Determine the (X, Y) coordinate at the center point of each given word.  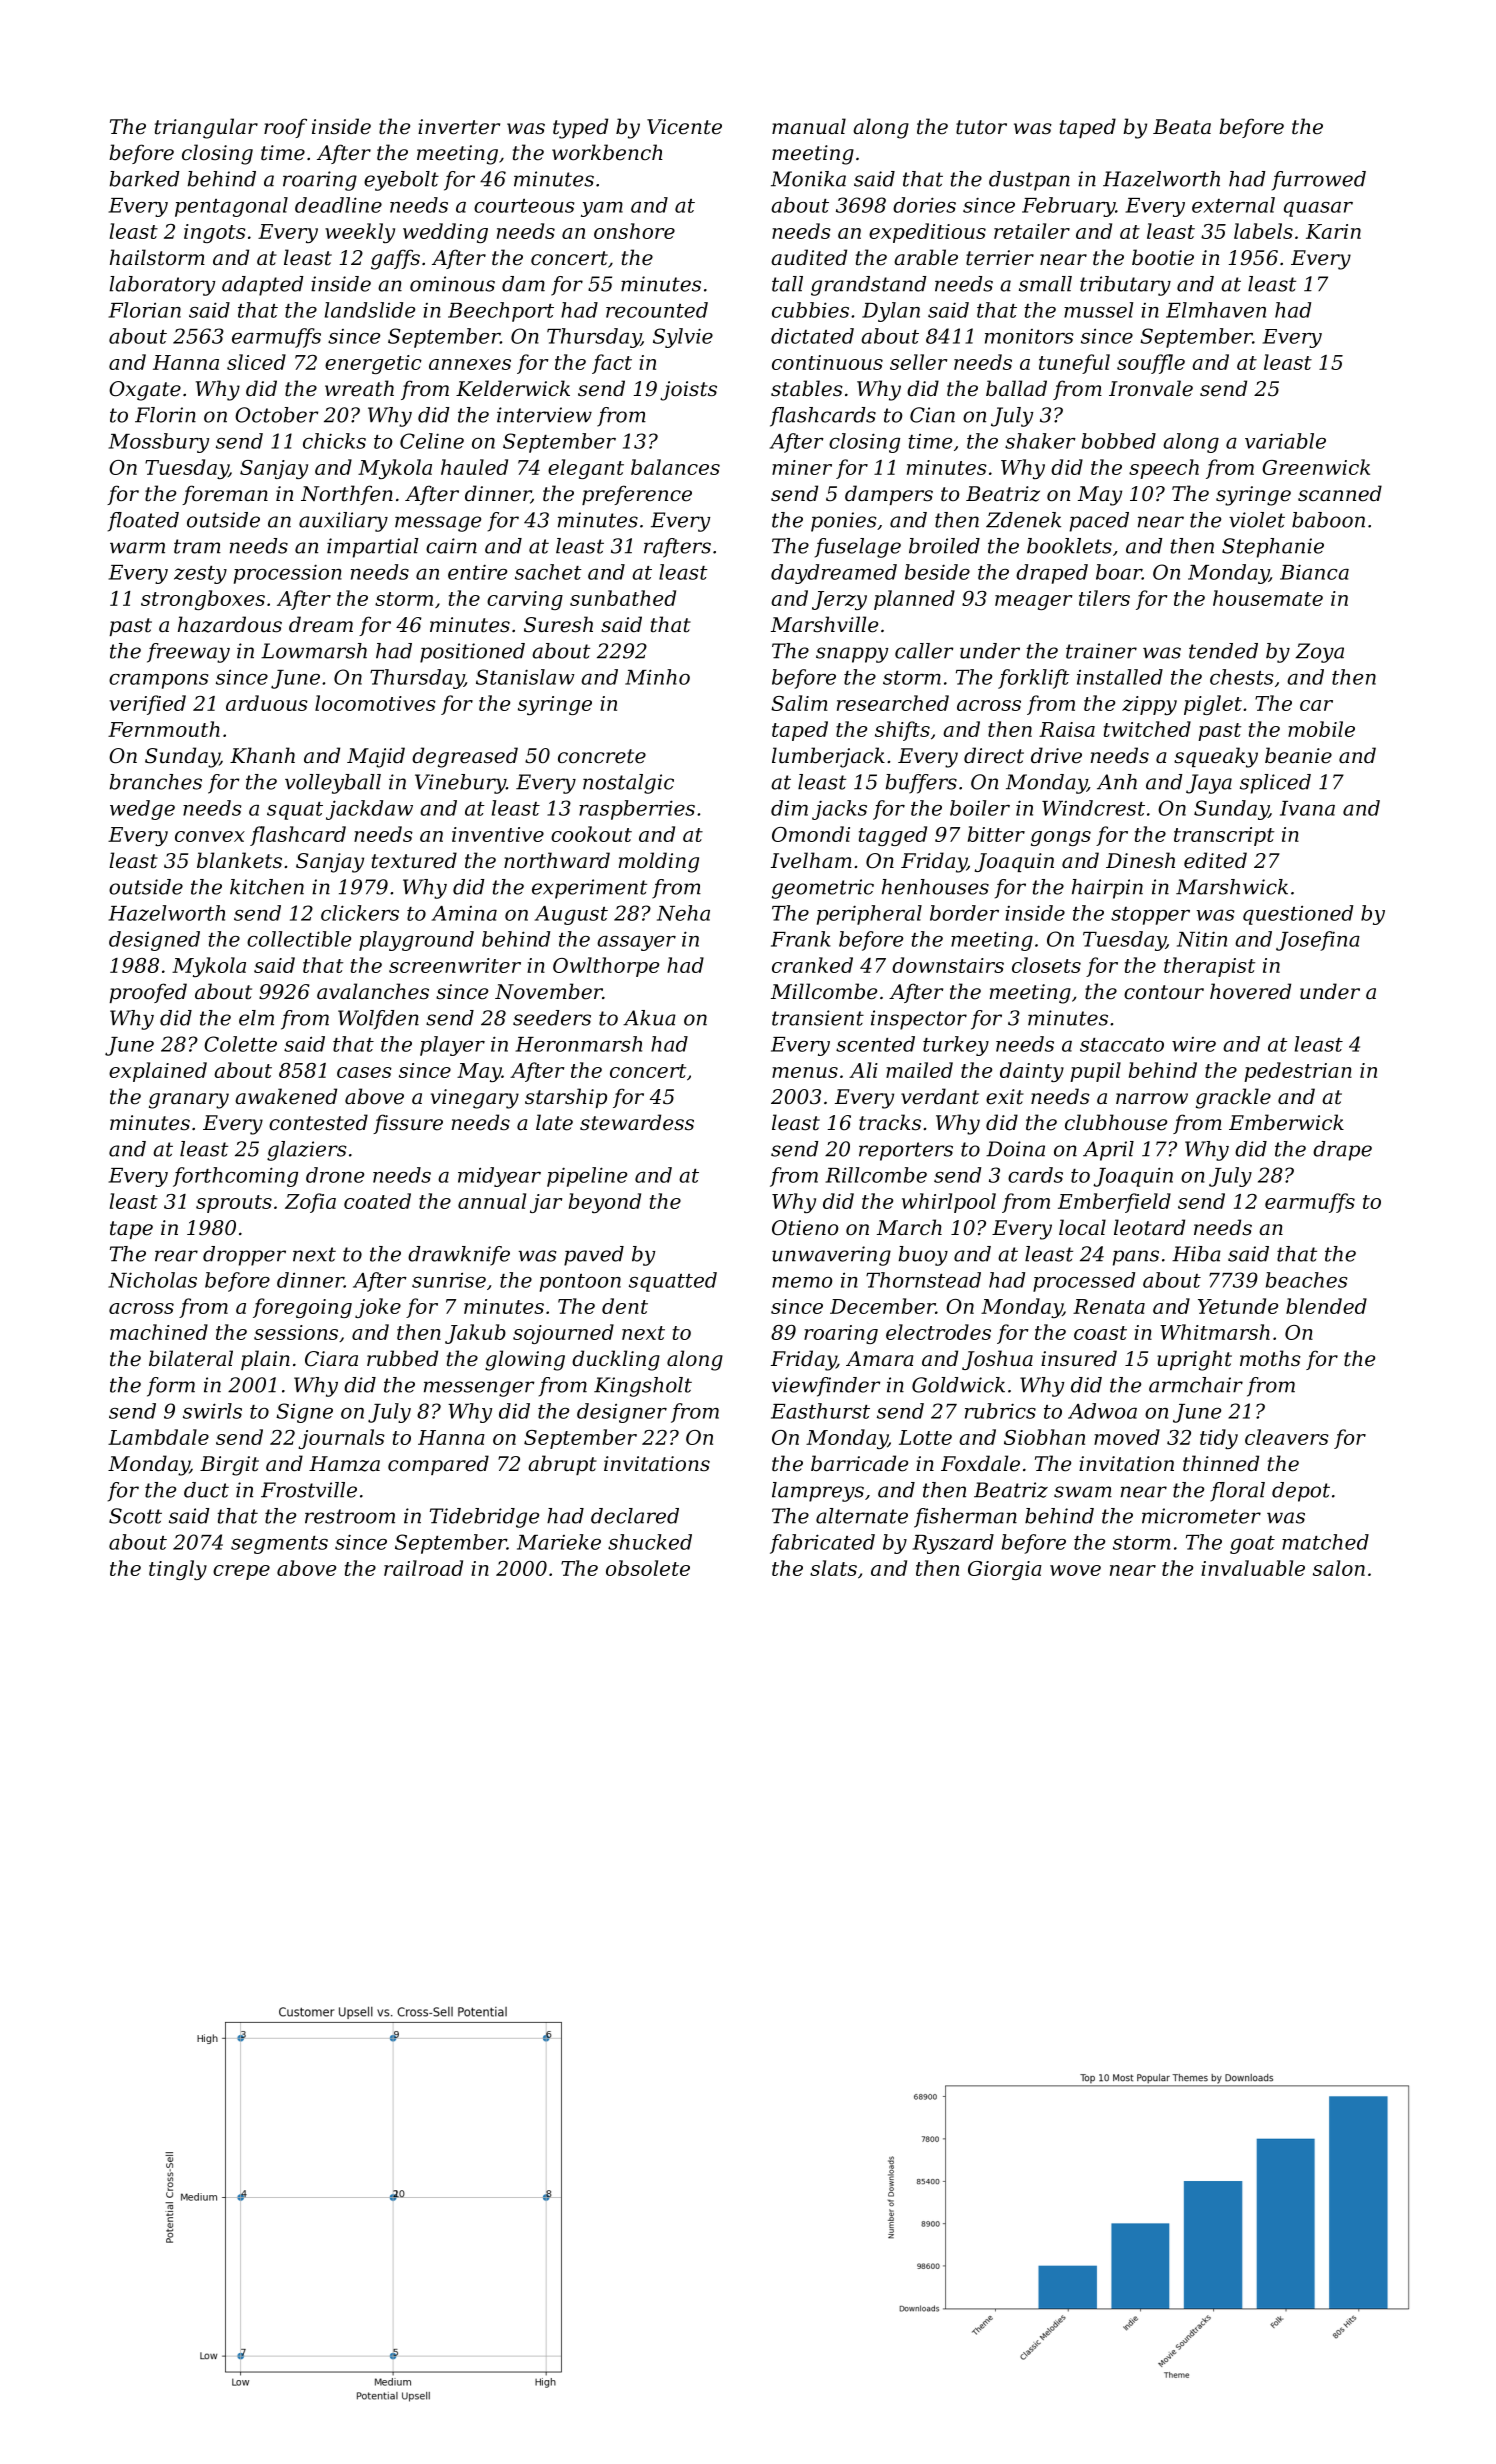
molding (659, 862)
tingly (178, 1570)
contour (1164, 992)
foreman (225, 495)
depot (1301, 1492)
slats (833, 1568)
